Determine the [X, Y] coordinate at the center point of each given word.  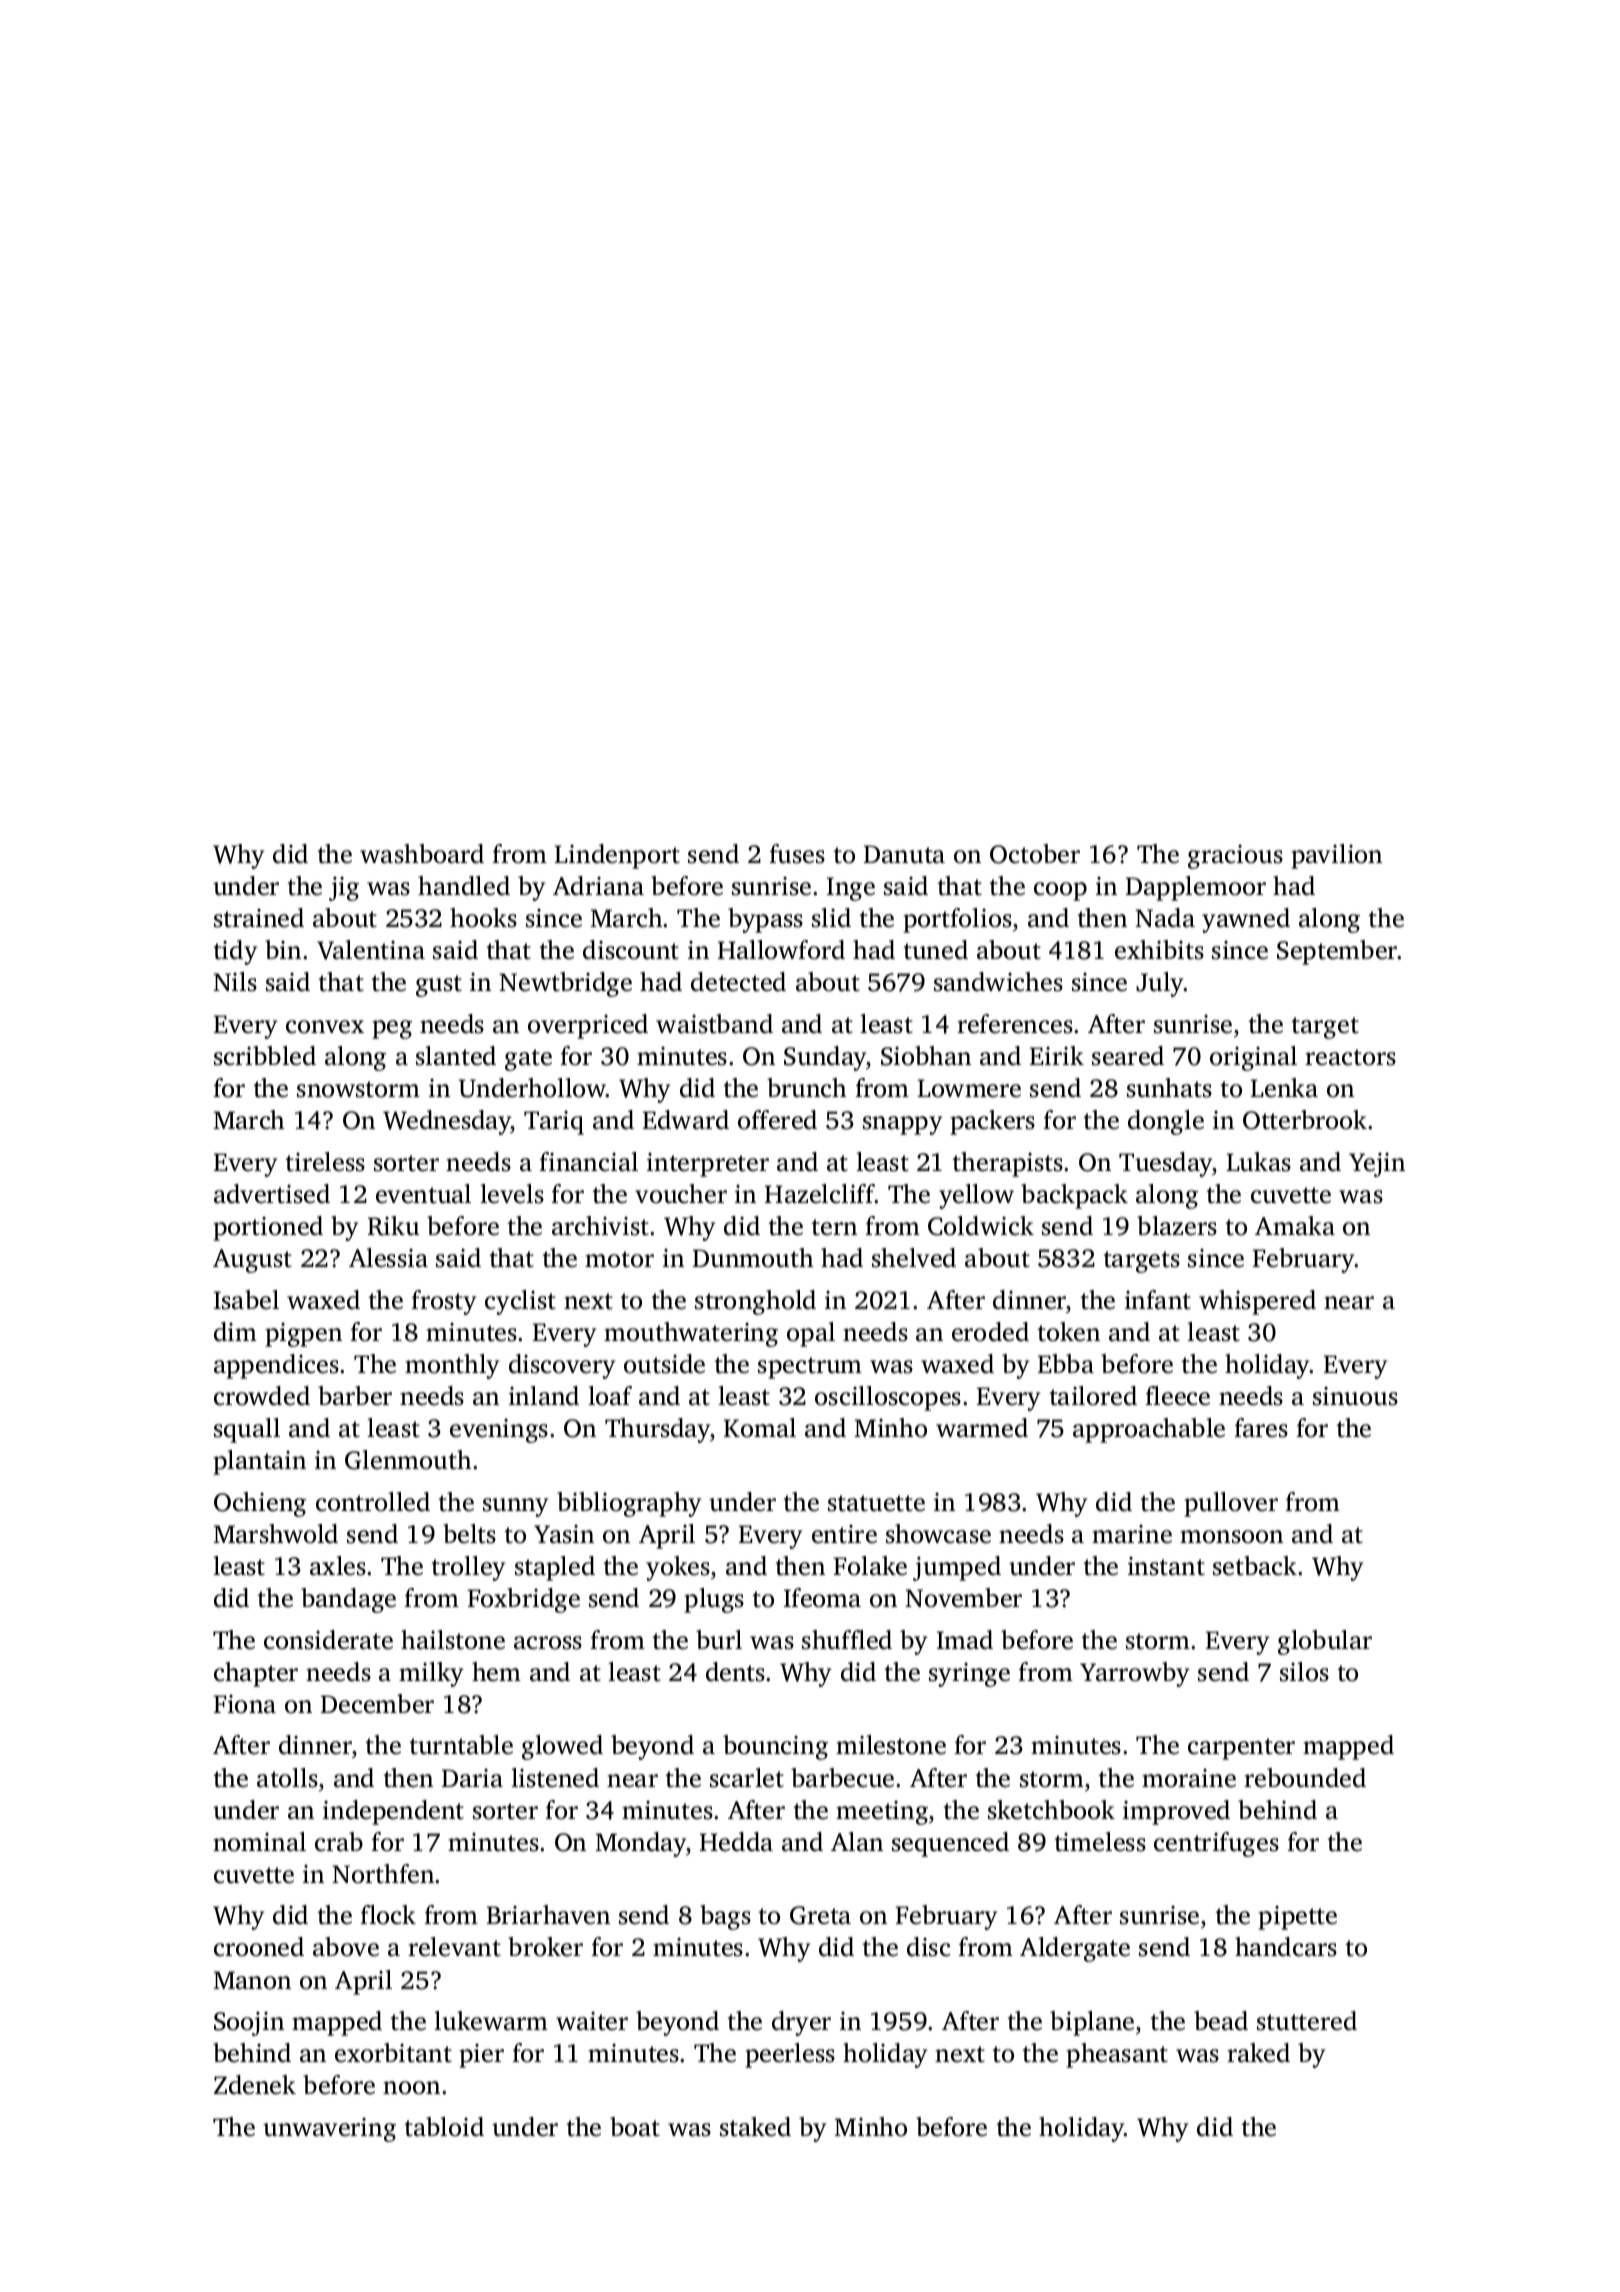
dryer [801, 2023]
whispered [1257, 1302]
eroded [990, 1332]
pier [481, 2056]
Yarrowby [1135, 1674]
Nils [235, 982]
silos [1304, 1672]
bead [1221, 2021]
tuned [936, 950]
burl [719, 1639]
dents [735, 1672]
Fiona [244, 1704]
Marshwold [275, 1534]
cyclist [520, 1302]
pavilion [1336, 856]
